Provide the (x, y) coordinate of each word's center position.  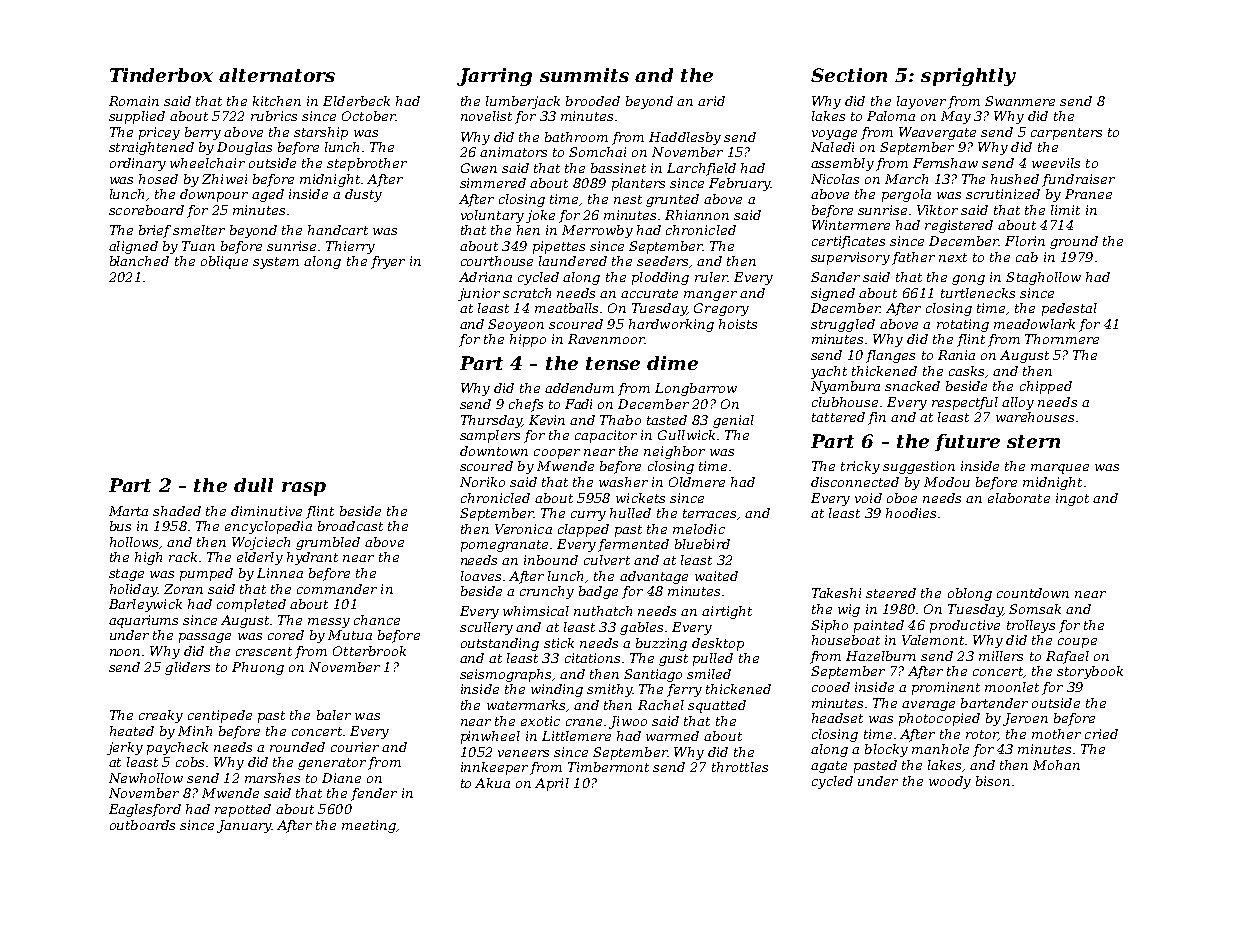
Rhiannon (697, 215)
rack (183, 557)
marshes (272, 778)
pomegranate (504, 546)
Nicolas (835, 179)
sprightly (968, 77)
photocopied (939, 719)
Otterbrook (369, 651)
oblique (224, 262)
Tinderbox (161, 75)
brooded (593, 101)
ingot (1072, 499)
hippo (528, 340)
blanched (139, 261)
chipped (1046, 387)
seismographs (505, 675)
